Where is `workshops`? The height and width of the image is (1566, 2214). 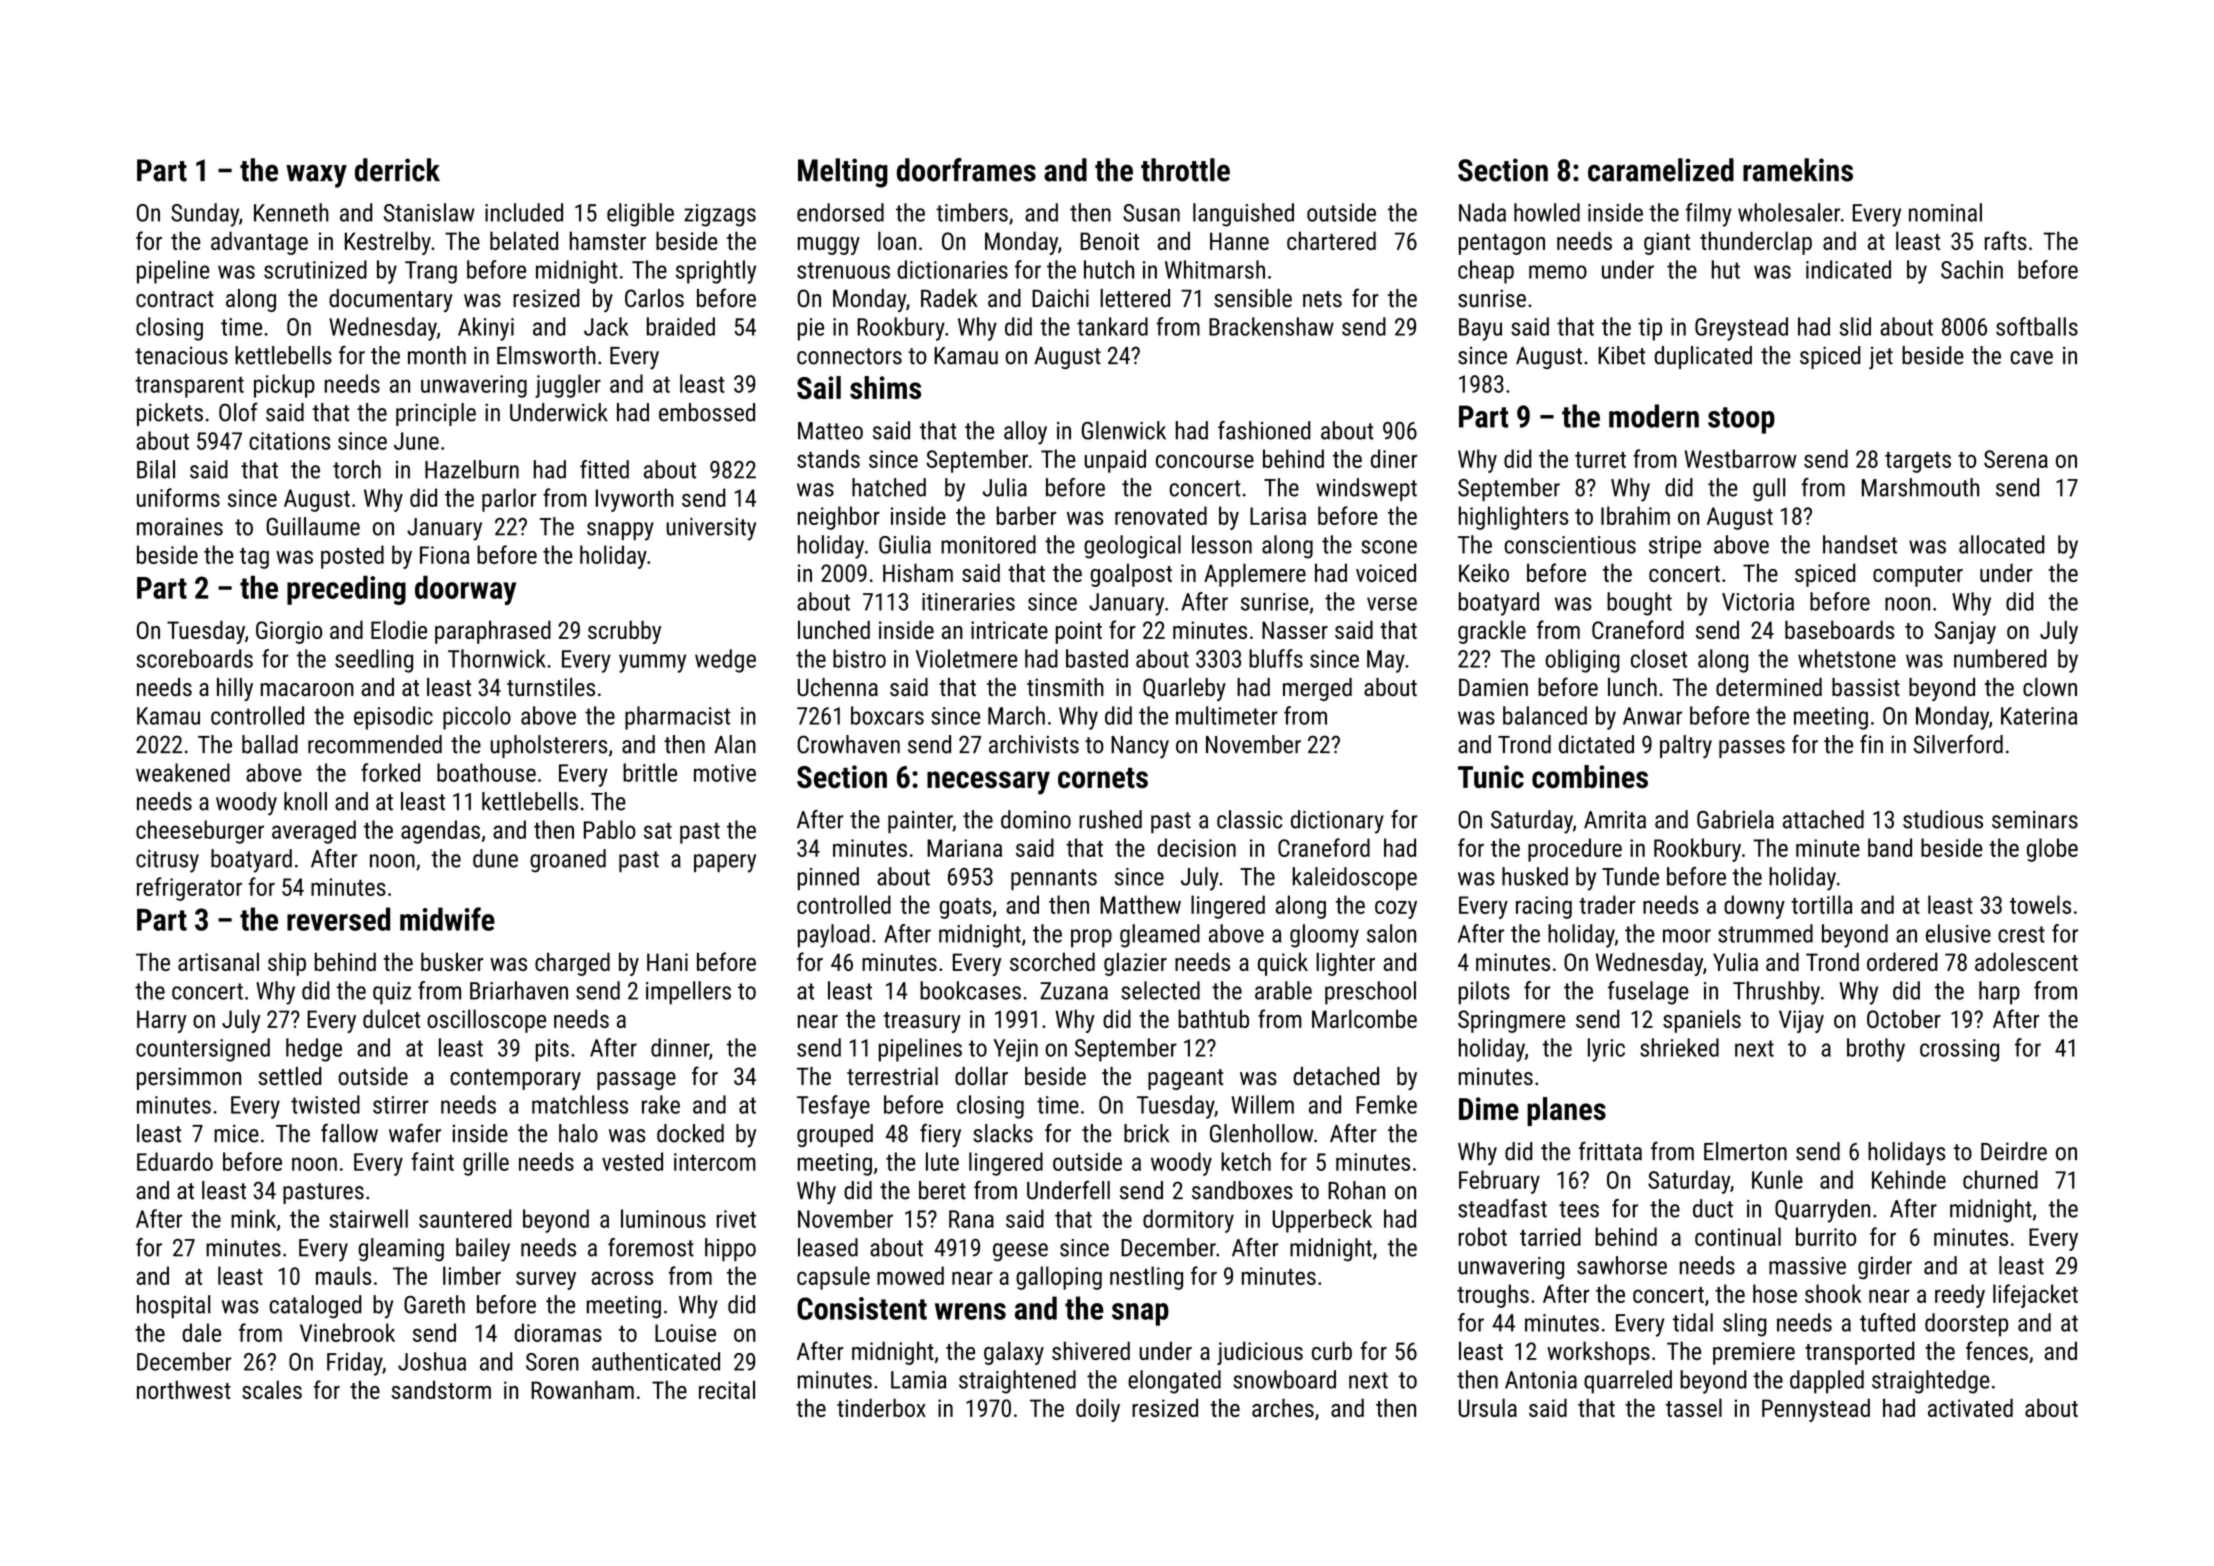
workshops is located at coordinates (1598, 1353).
